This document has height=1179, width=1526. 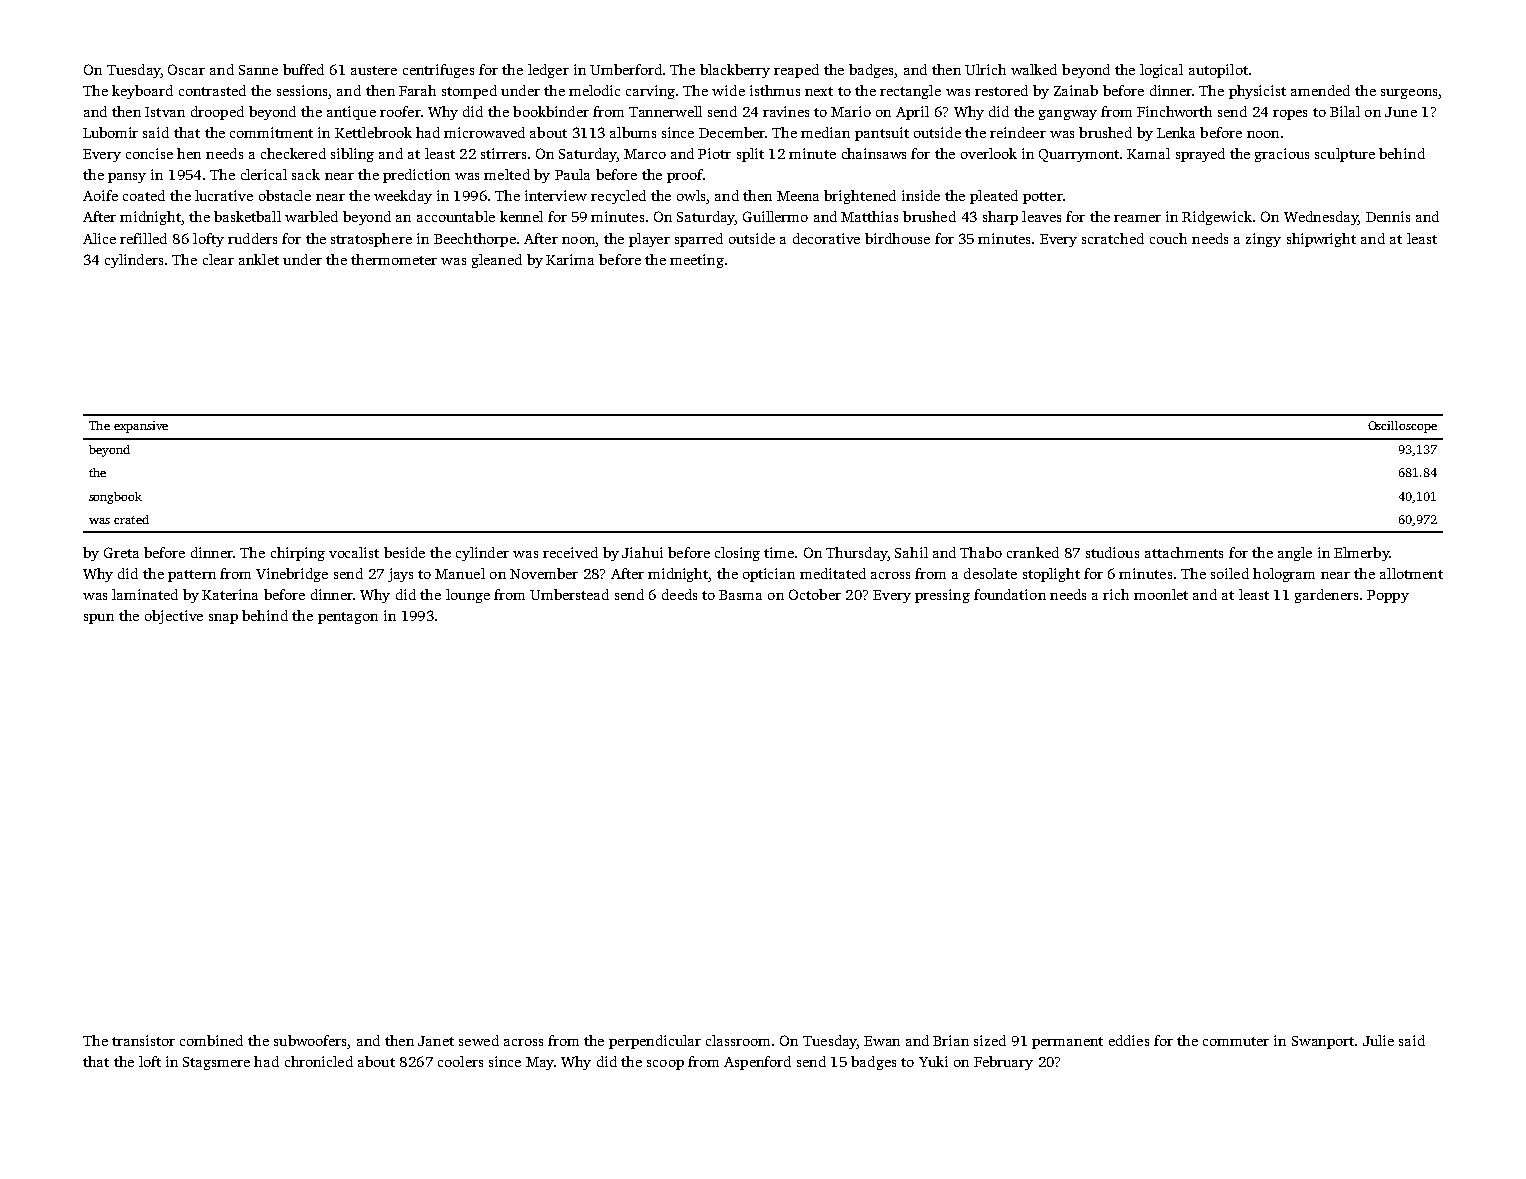 I want to click on Istvan, so click(x=165, y=112).
